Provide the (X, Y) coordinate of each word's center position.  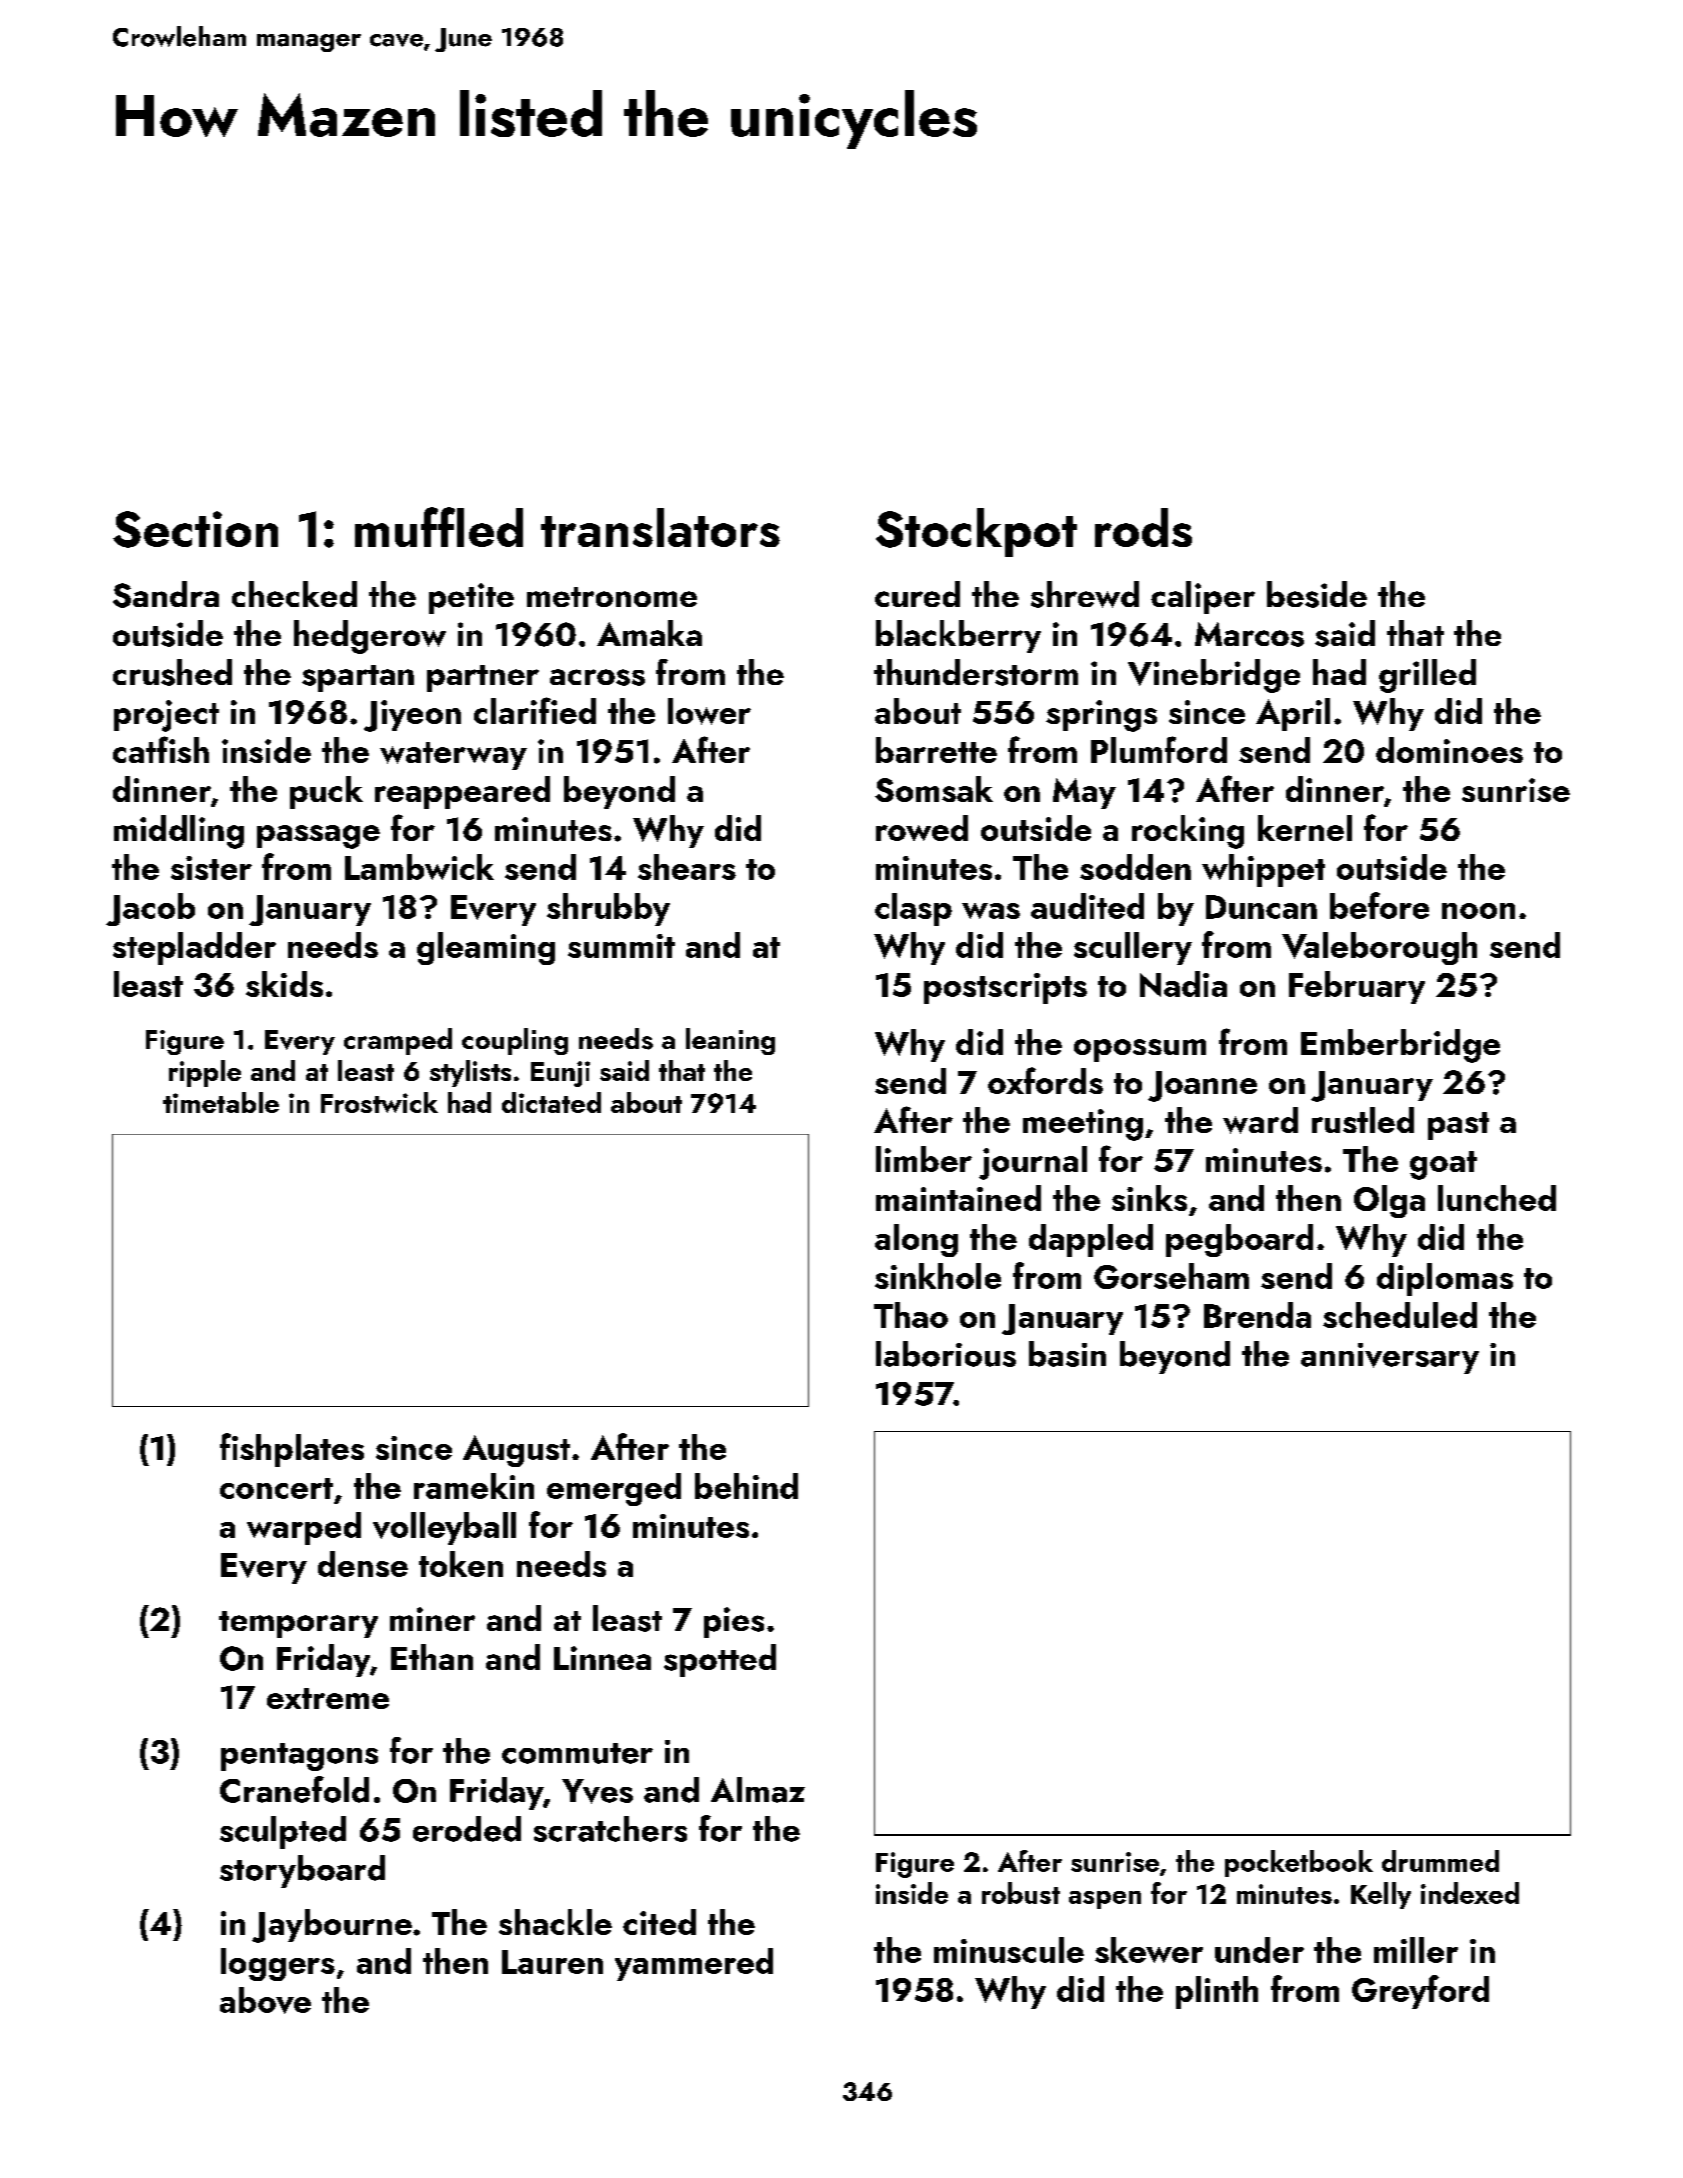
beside (1317, 594)
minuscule (1009, 1950)
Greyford (1420, 1992)
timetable (221, 1102)
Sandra (166, 594)
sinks (1149, 1198)
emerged (614, 1489)
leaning (730, 1041)
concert (276, 1488)
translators (660, 527)
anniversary (1390, 1358)
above (265, 2000)
